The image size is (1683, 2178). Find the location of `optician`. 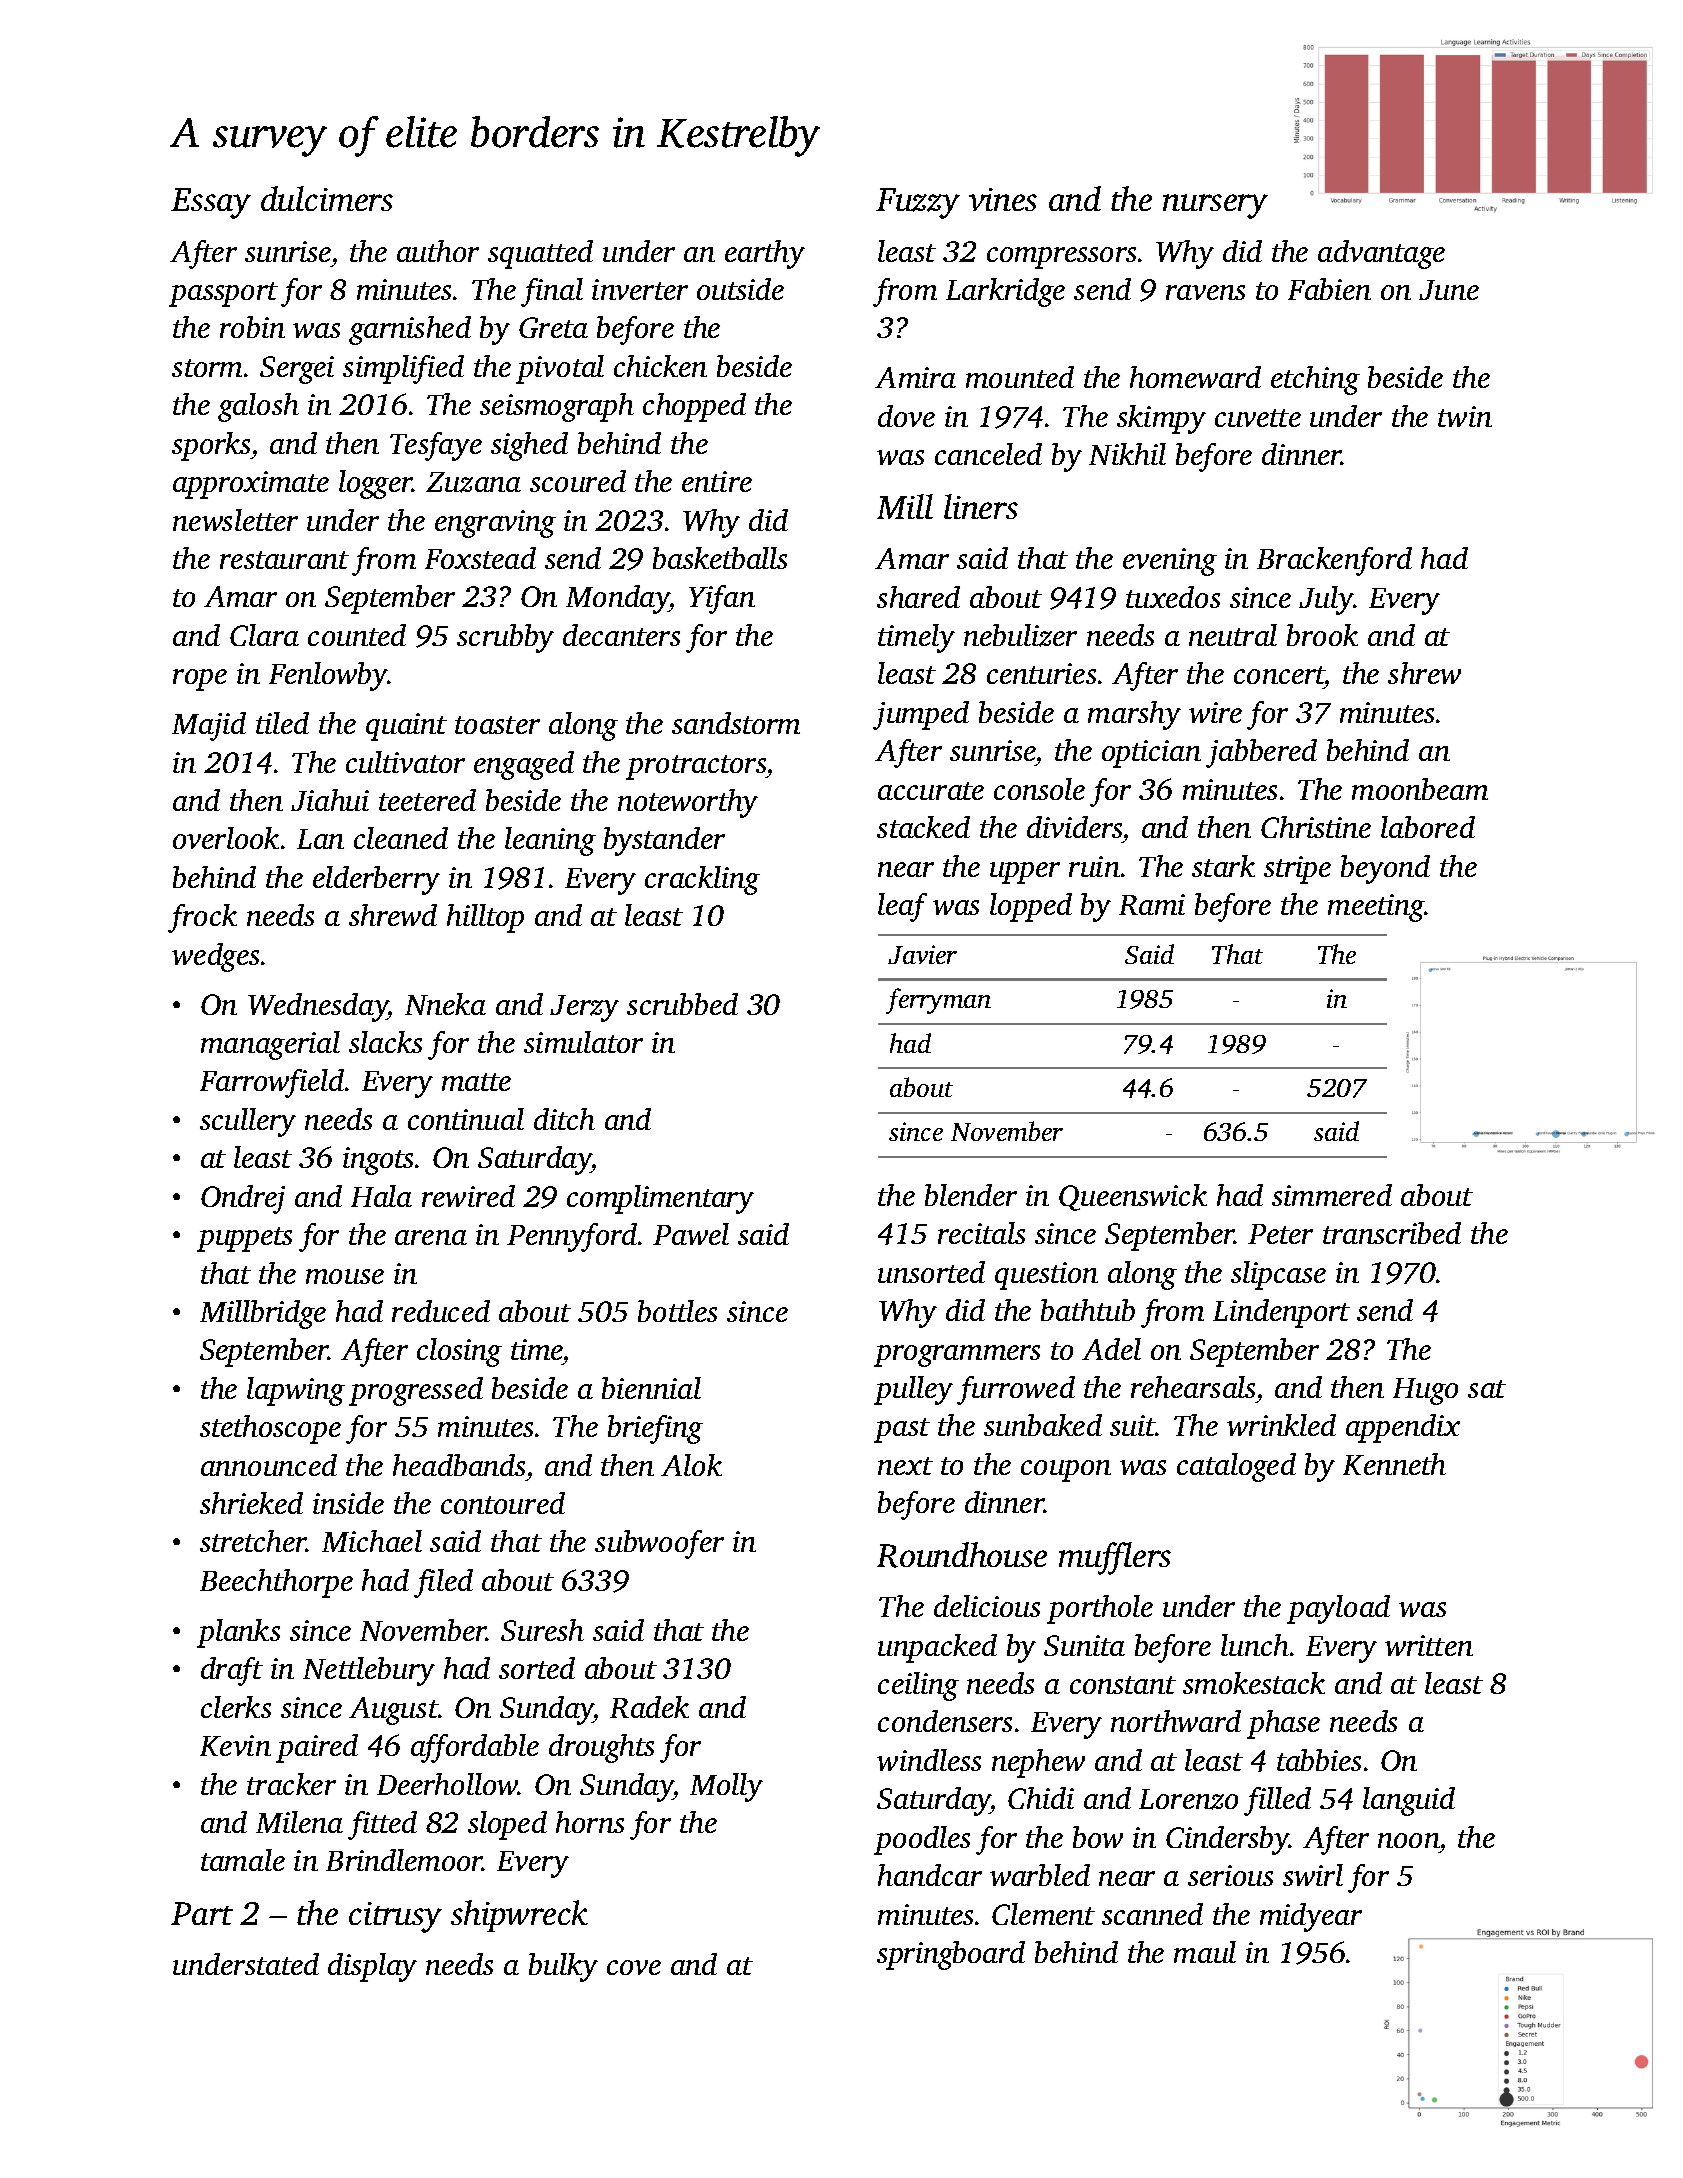

optician is located at coordinates (1151, 754).
